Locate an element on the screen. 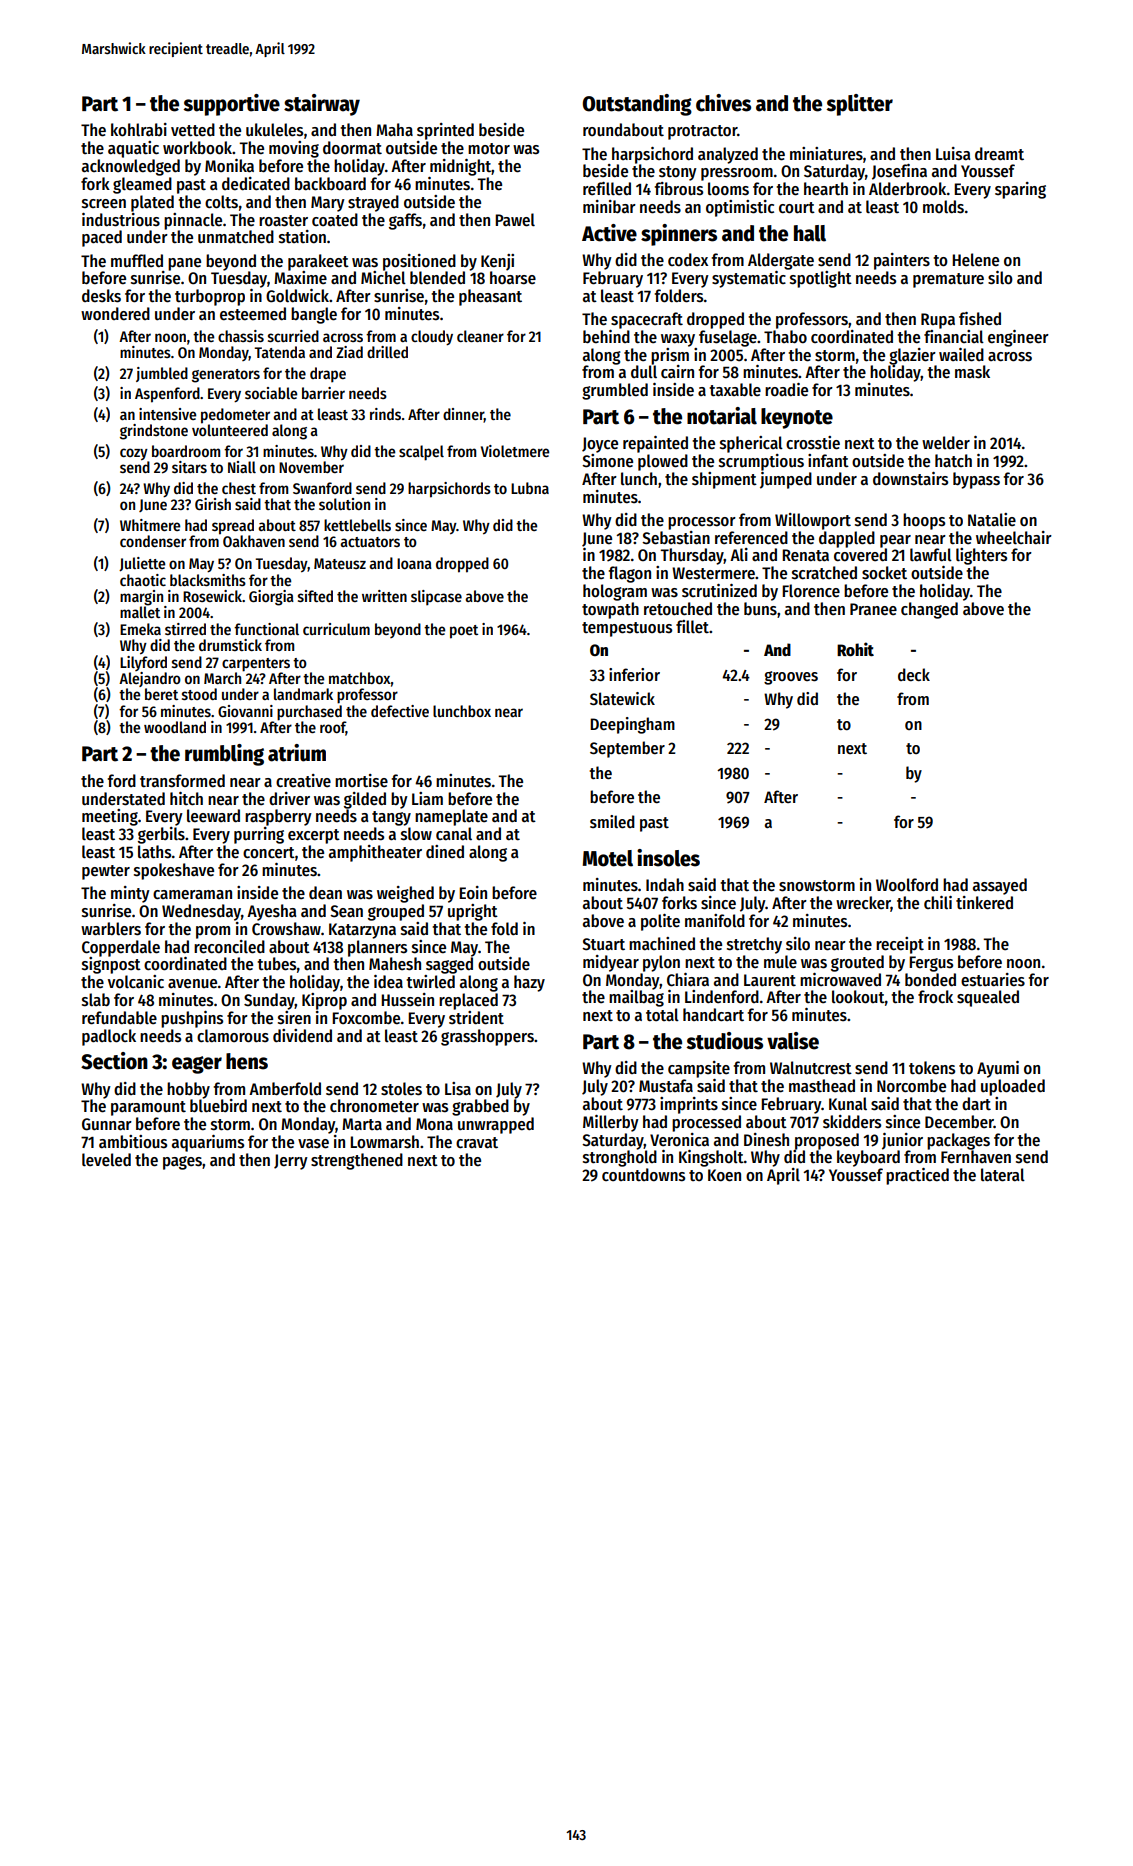 This screenshot has width=1133, height=1866. Outstanding is located at coordinates (637, 105).
